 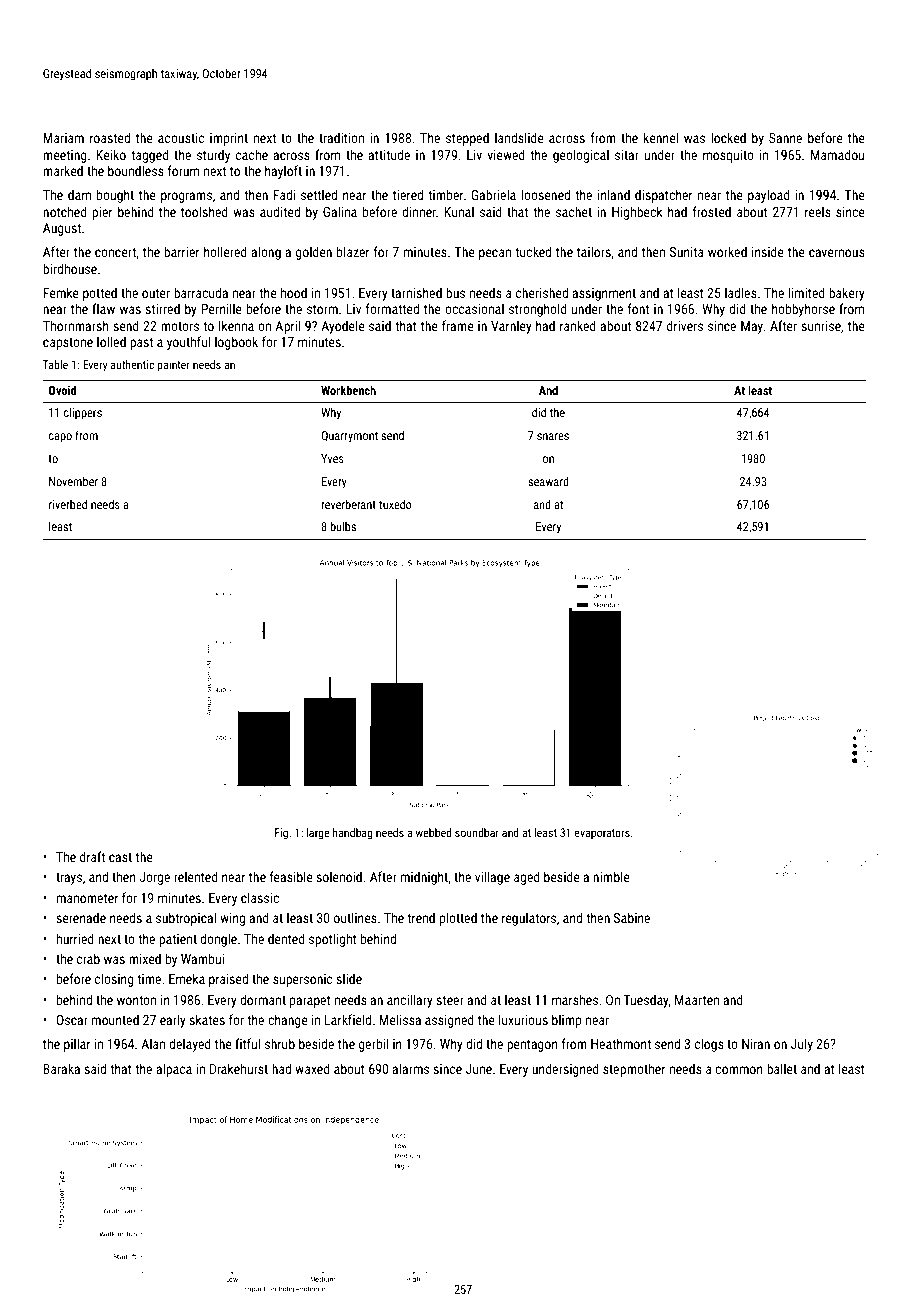 I want to click on riverbed, so click(x=68, y=504).
